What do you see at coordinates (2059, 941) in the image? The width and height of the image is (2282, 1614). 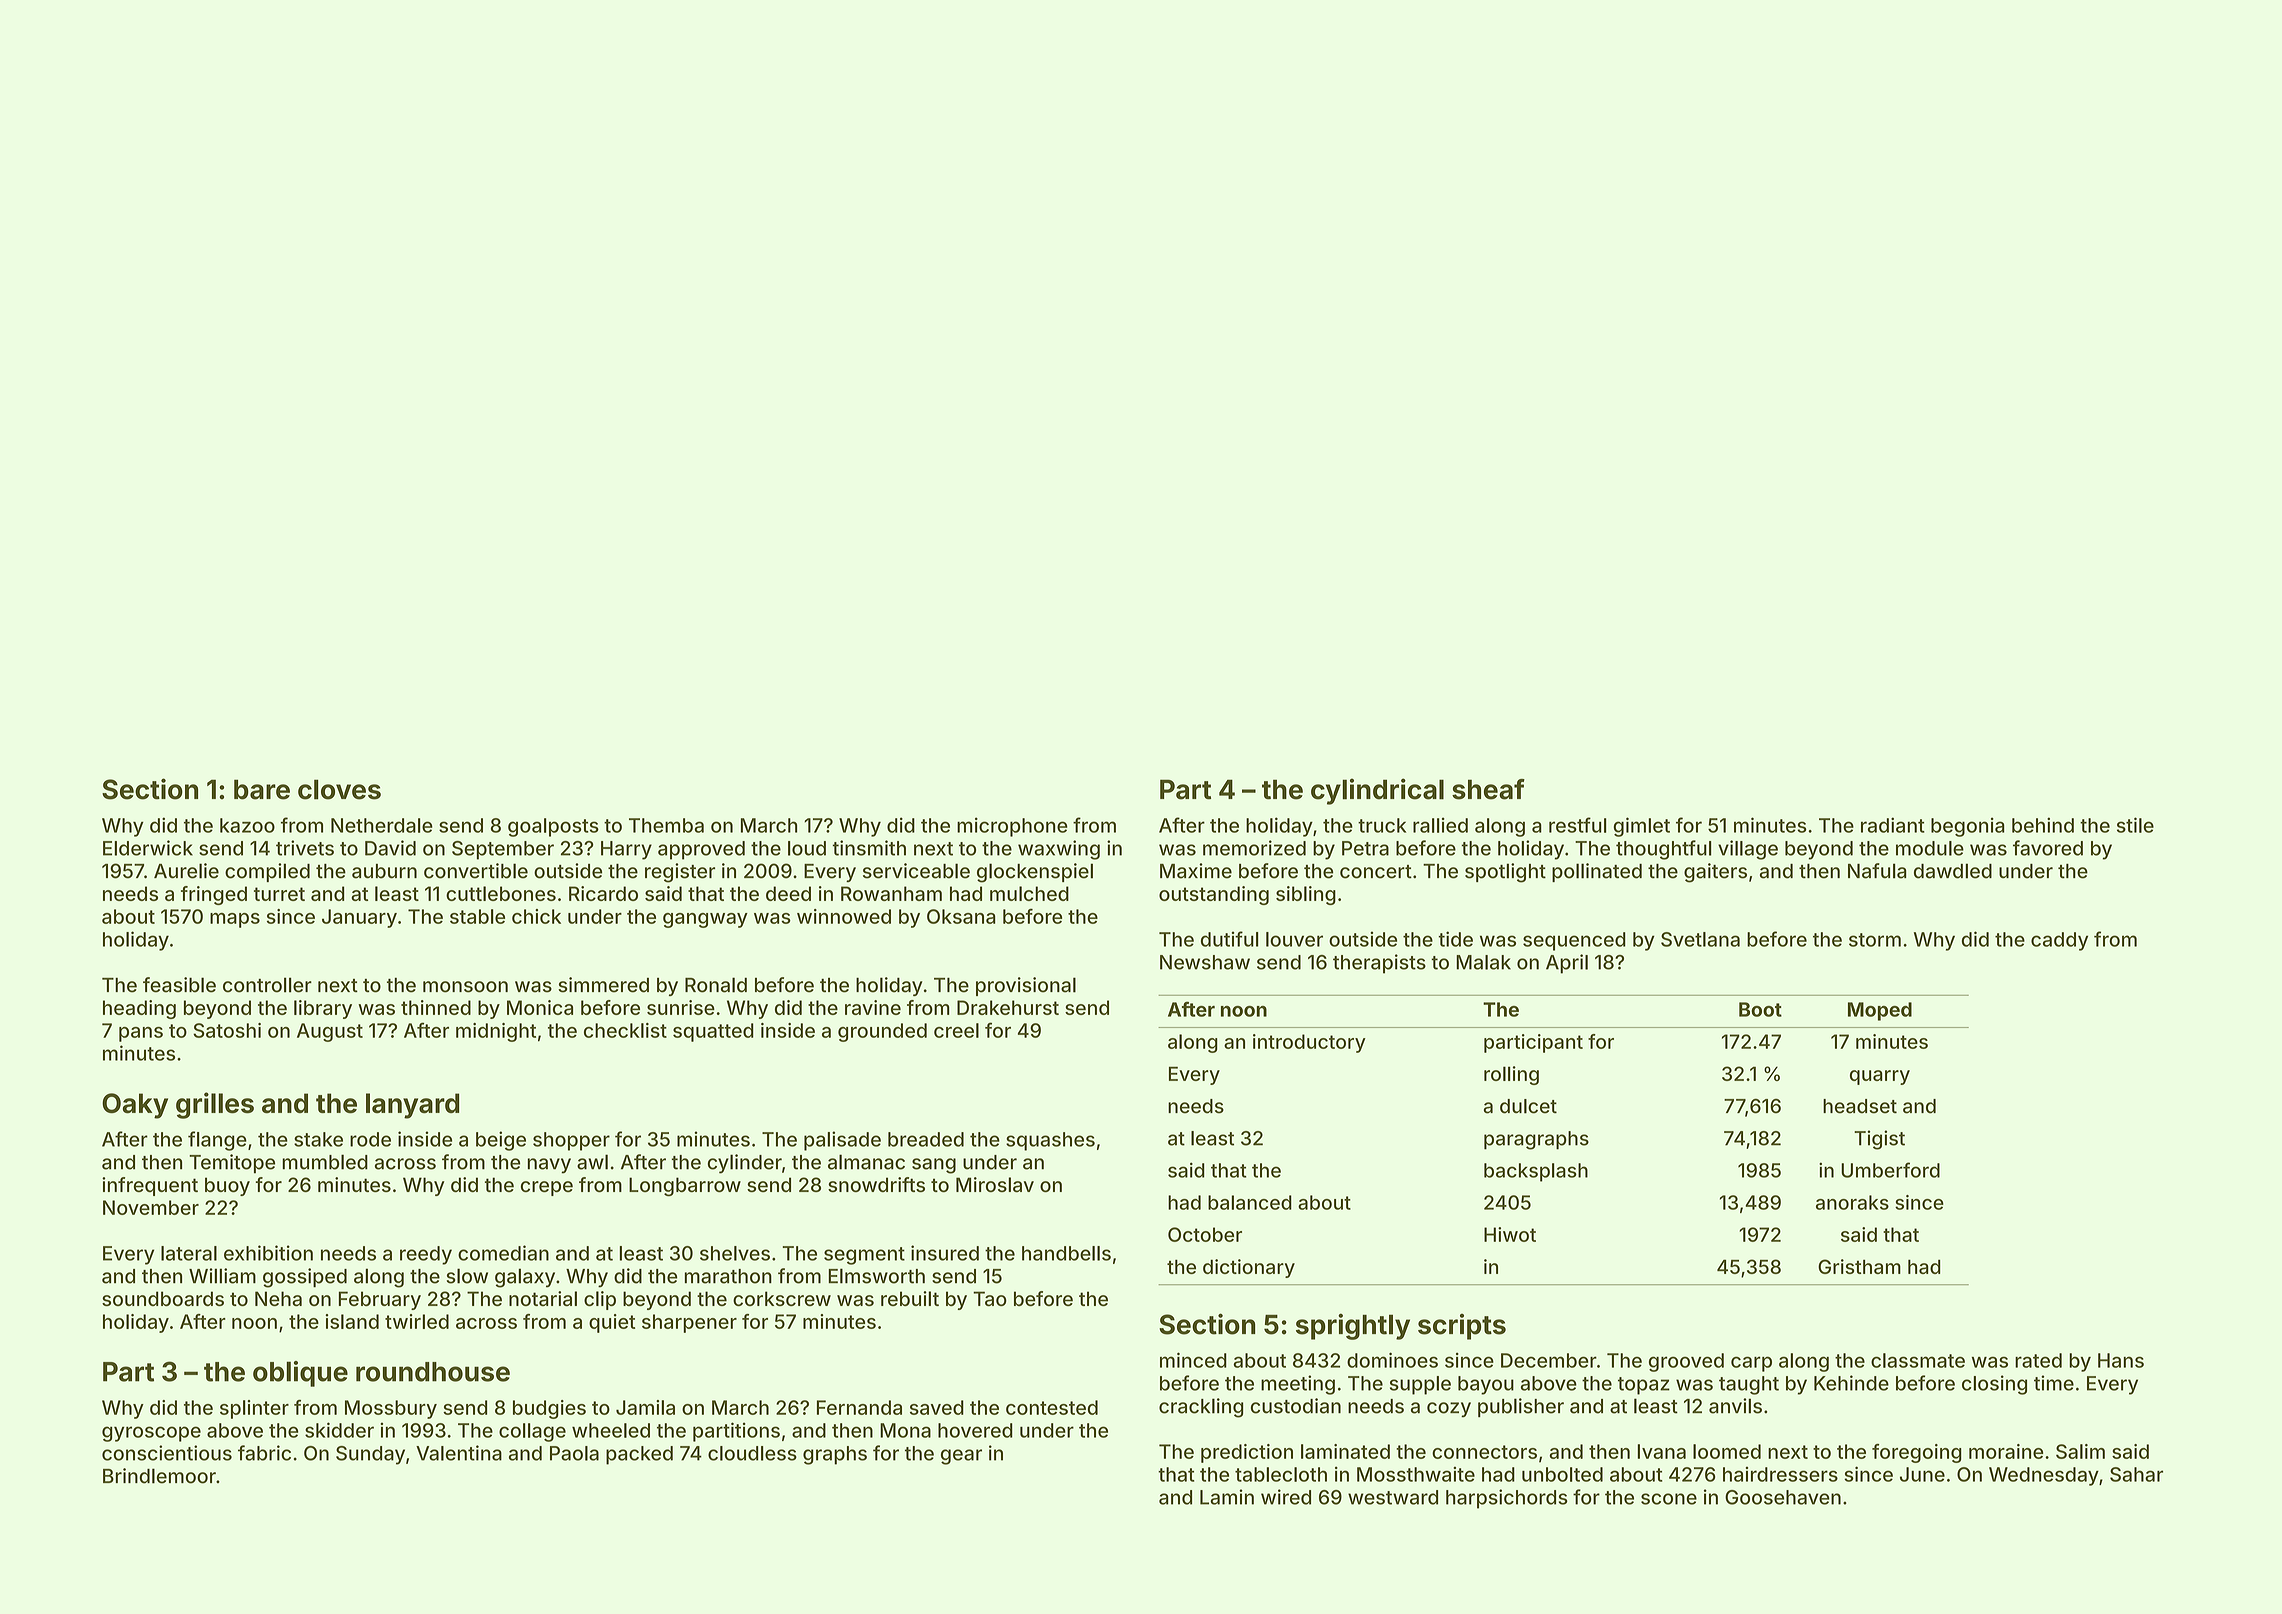 I see `caddy` at bounding box center [2059, 941].
